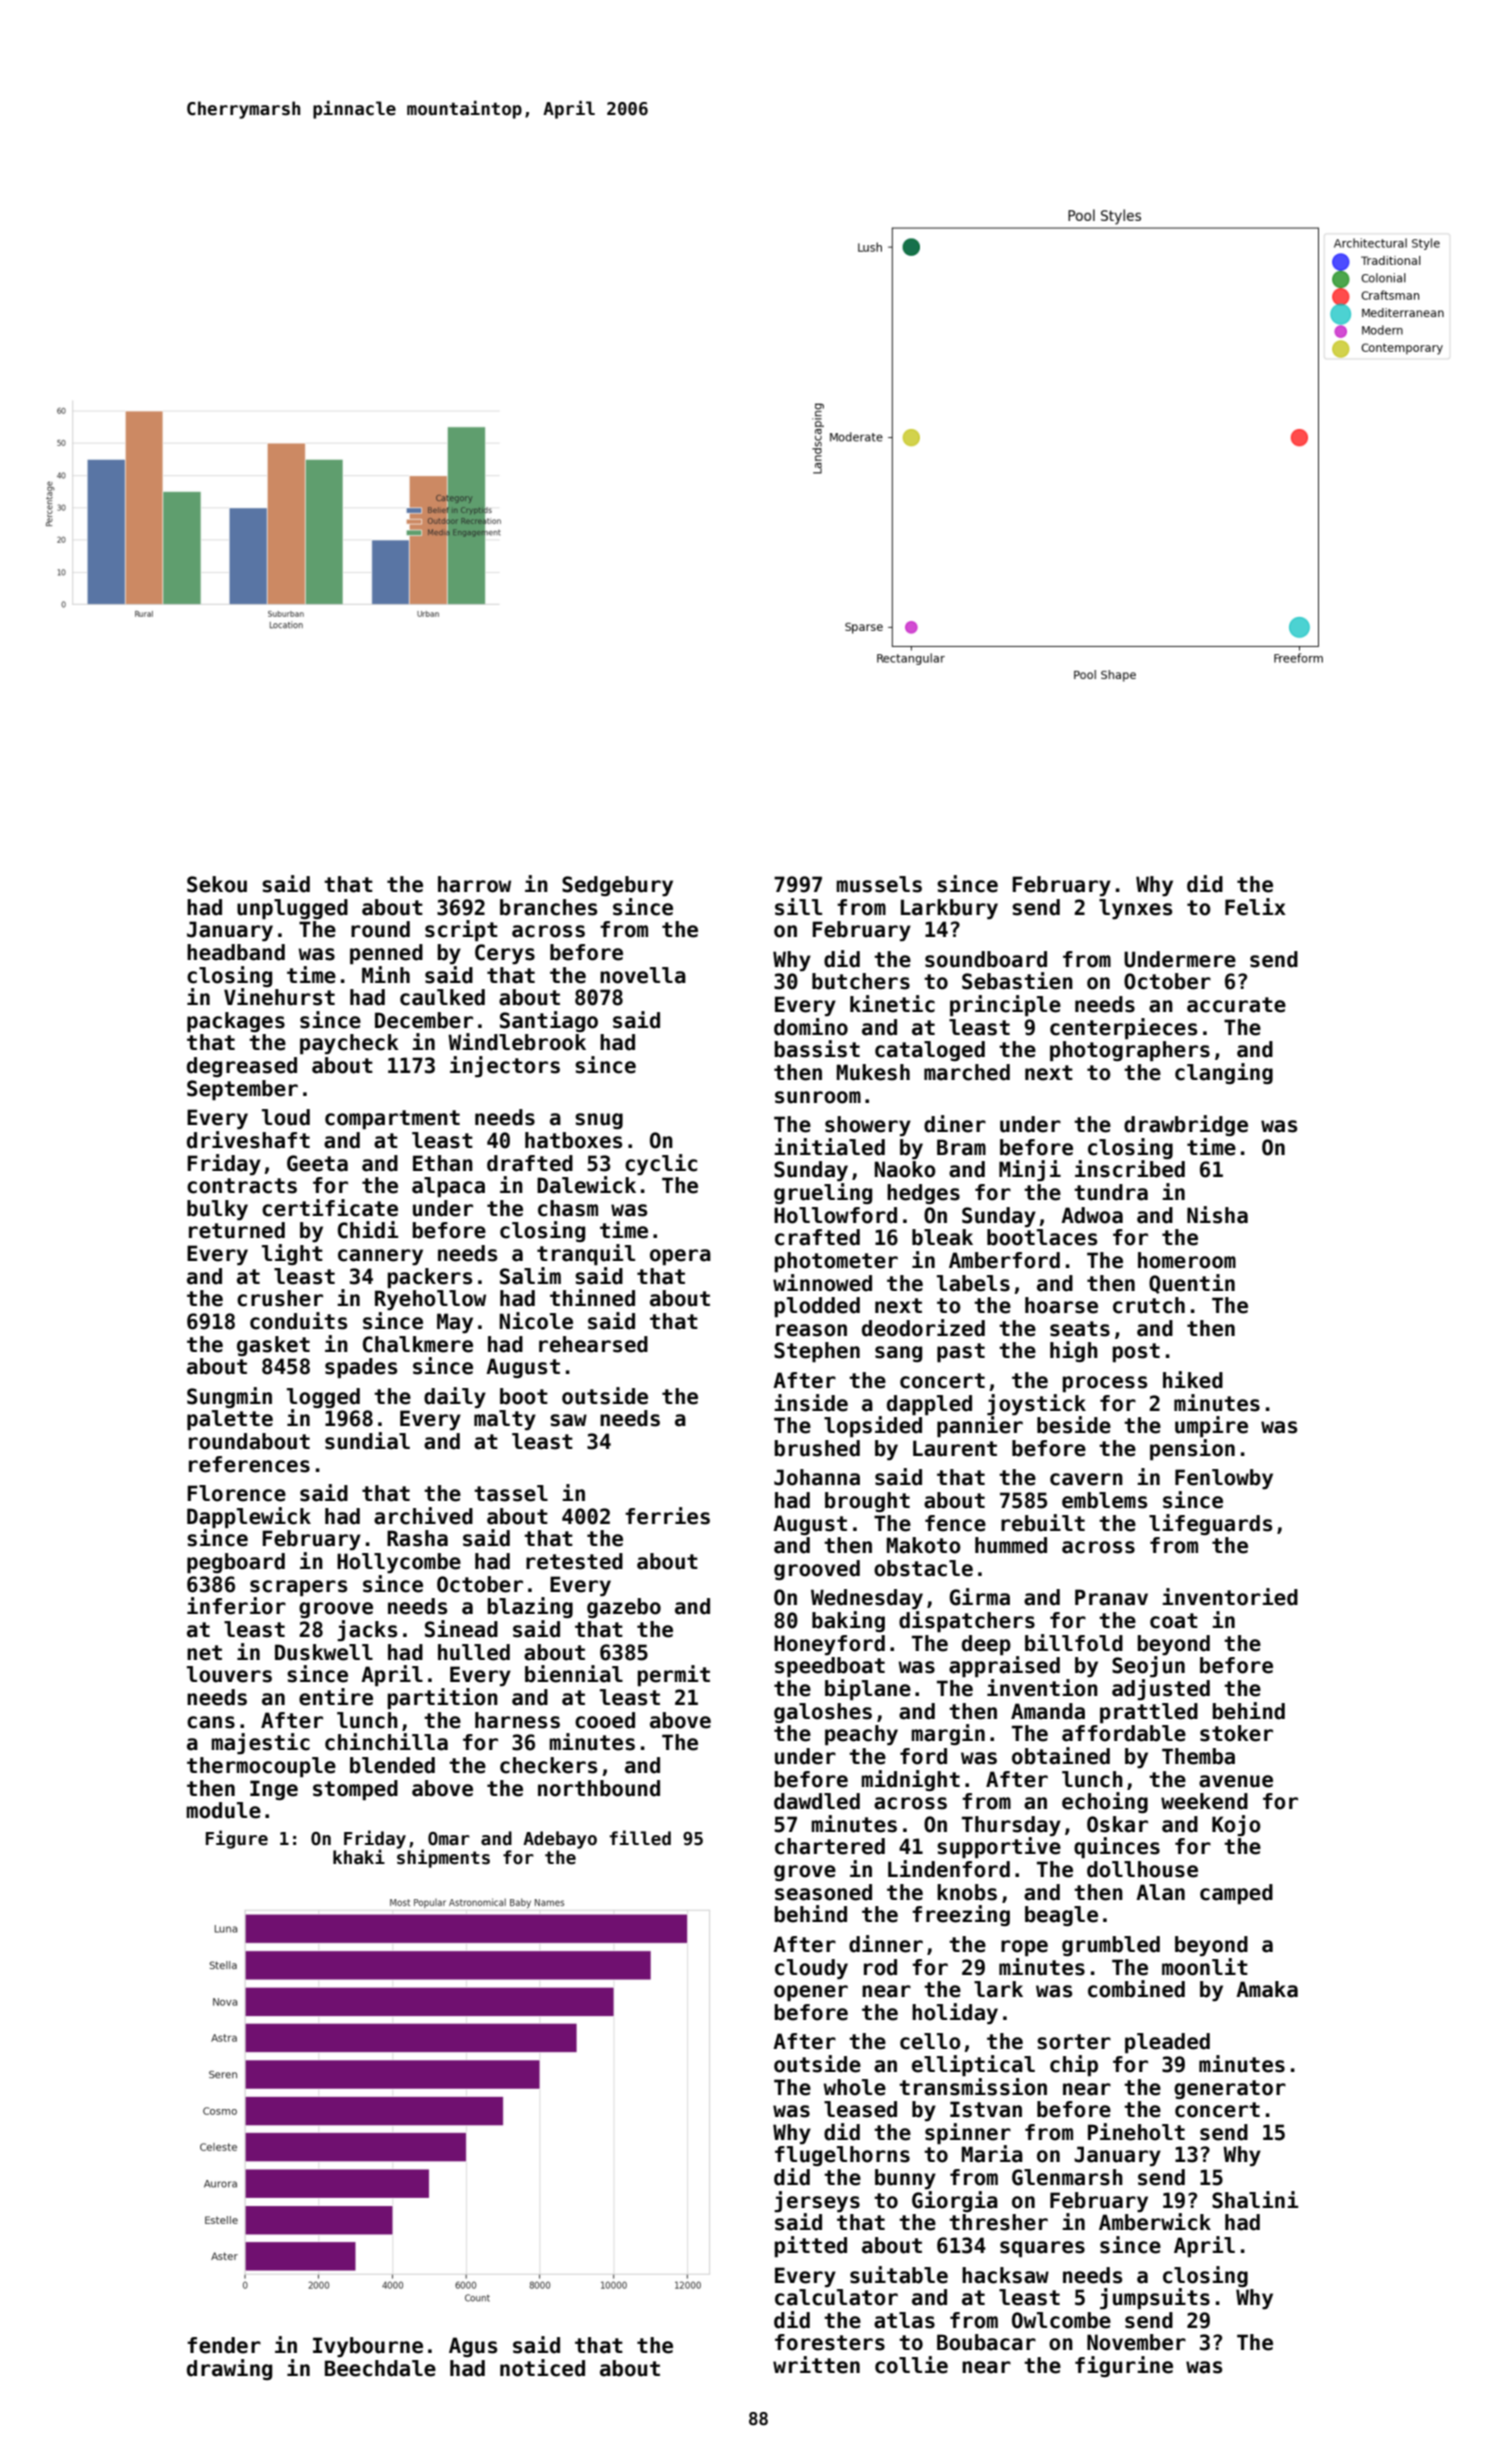 Image resolution: width=1496 pixels, height=2464 pixels. I want to click on opener, so click(811, 1993).
